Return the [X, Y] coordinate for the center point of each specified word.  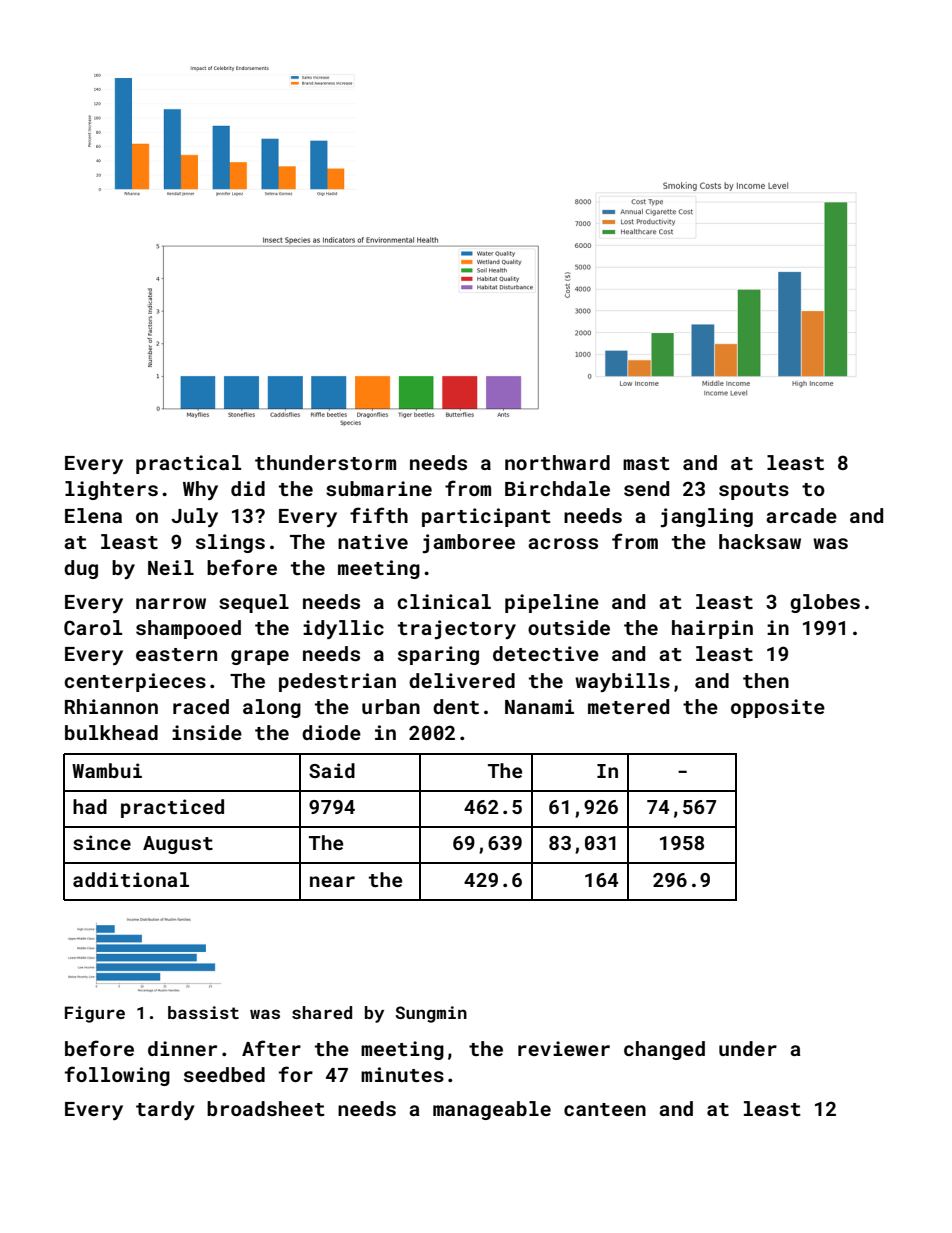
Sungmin [431, 1014]
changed [664, 1050]
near [332, 881]
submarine [379, 488]
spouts [754, 491]
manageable [492, 1110]
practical [188, 464]
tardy [165, 1110]
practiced [172, 808]
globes [825, 603]
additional [131, 879]
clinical [444, 601]
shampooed [188, 629]
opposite [778, 708]
